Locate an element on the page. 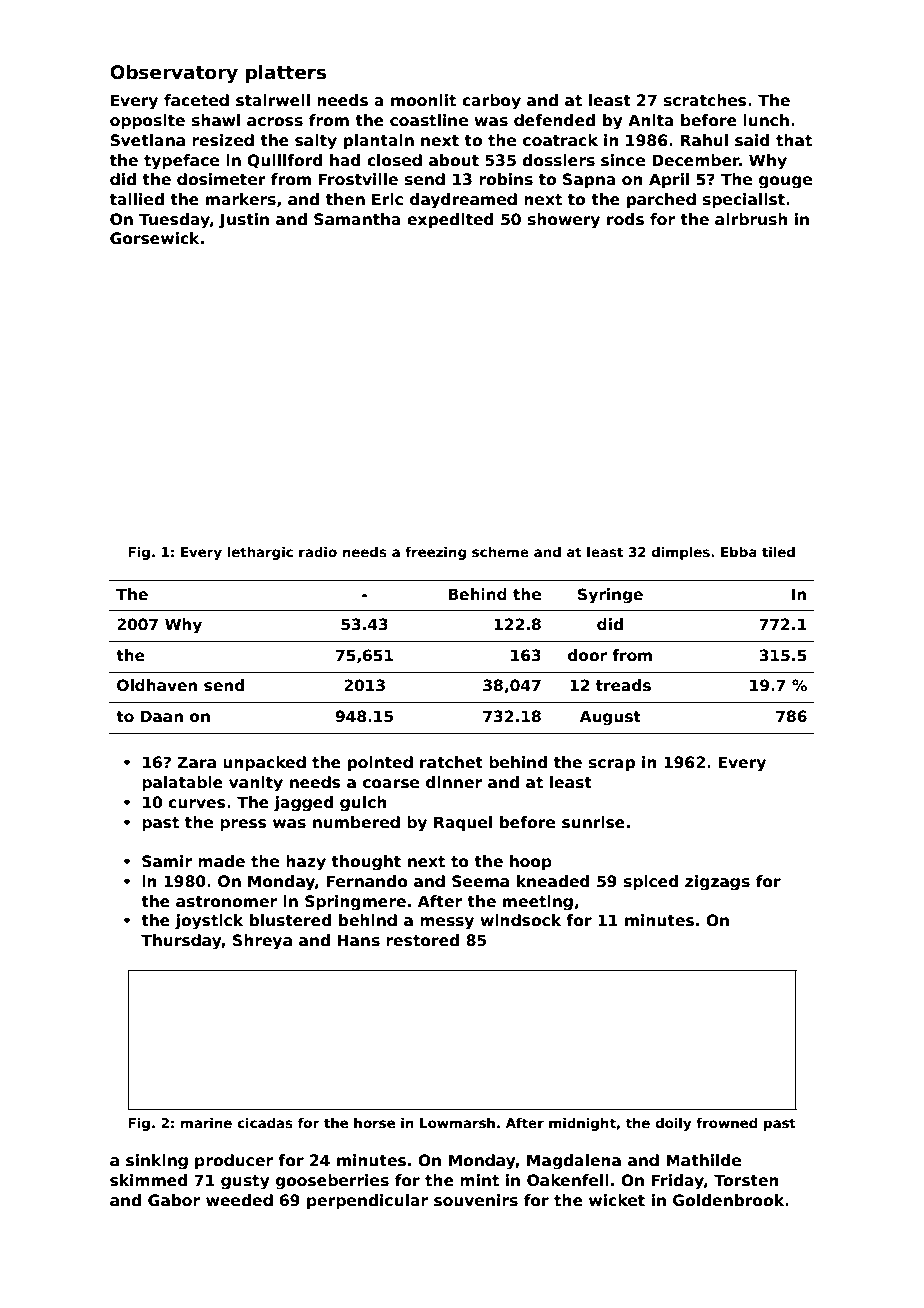 The height and width of the image is (1308, 924). palatable is located at coordinates (182, 783).
